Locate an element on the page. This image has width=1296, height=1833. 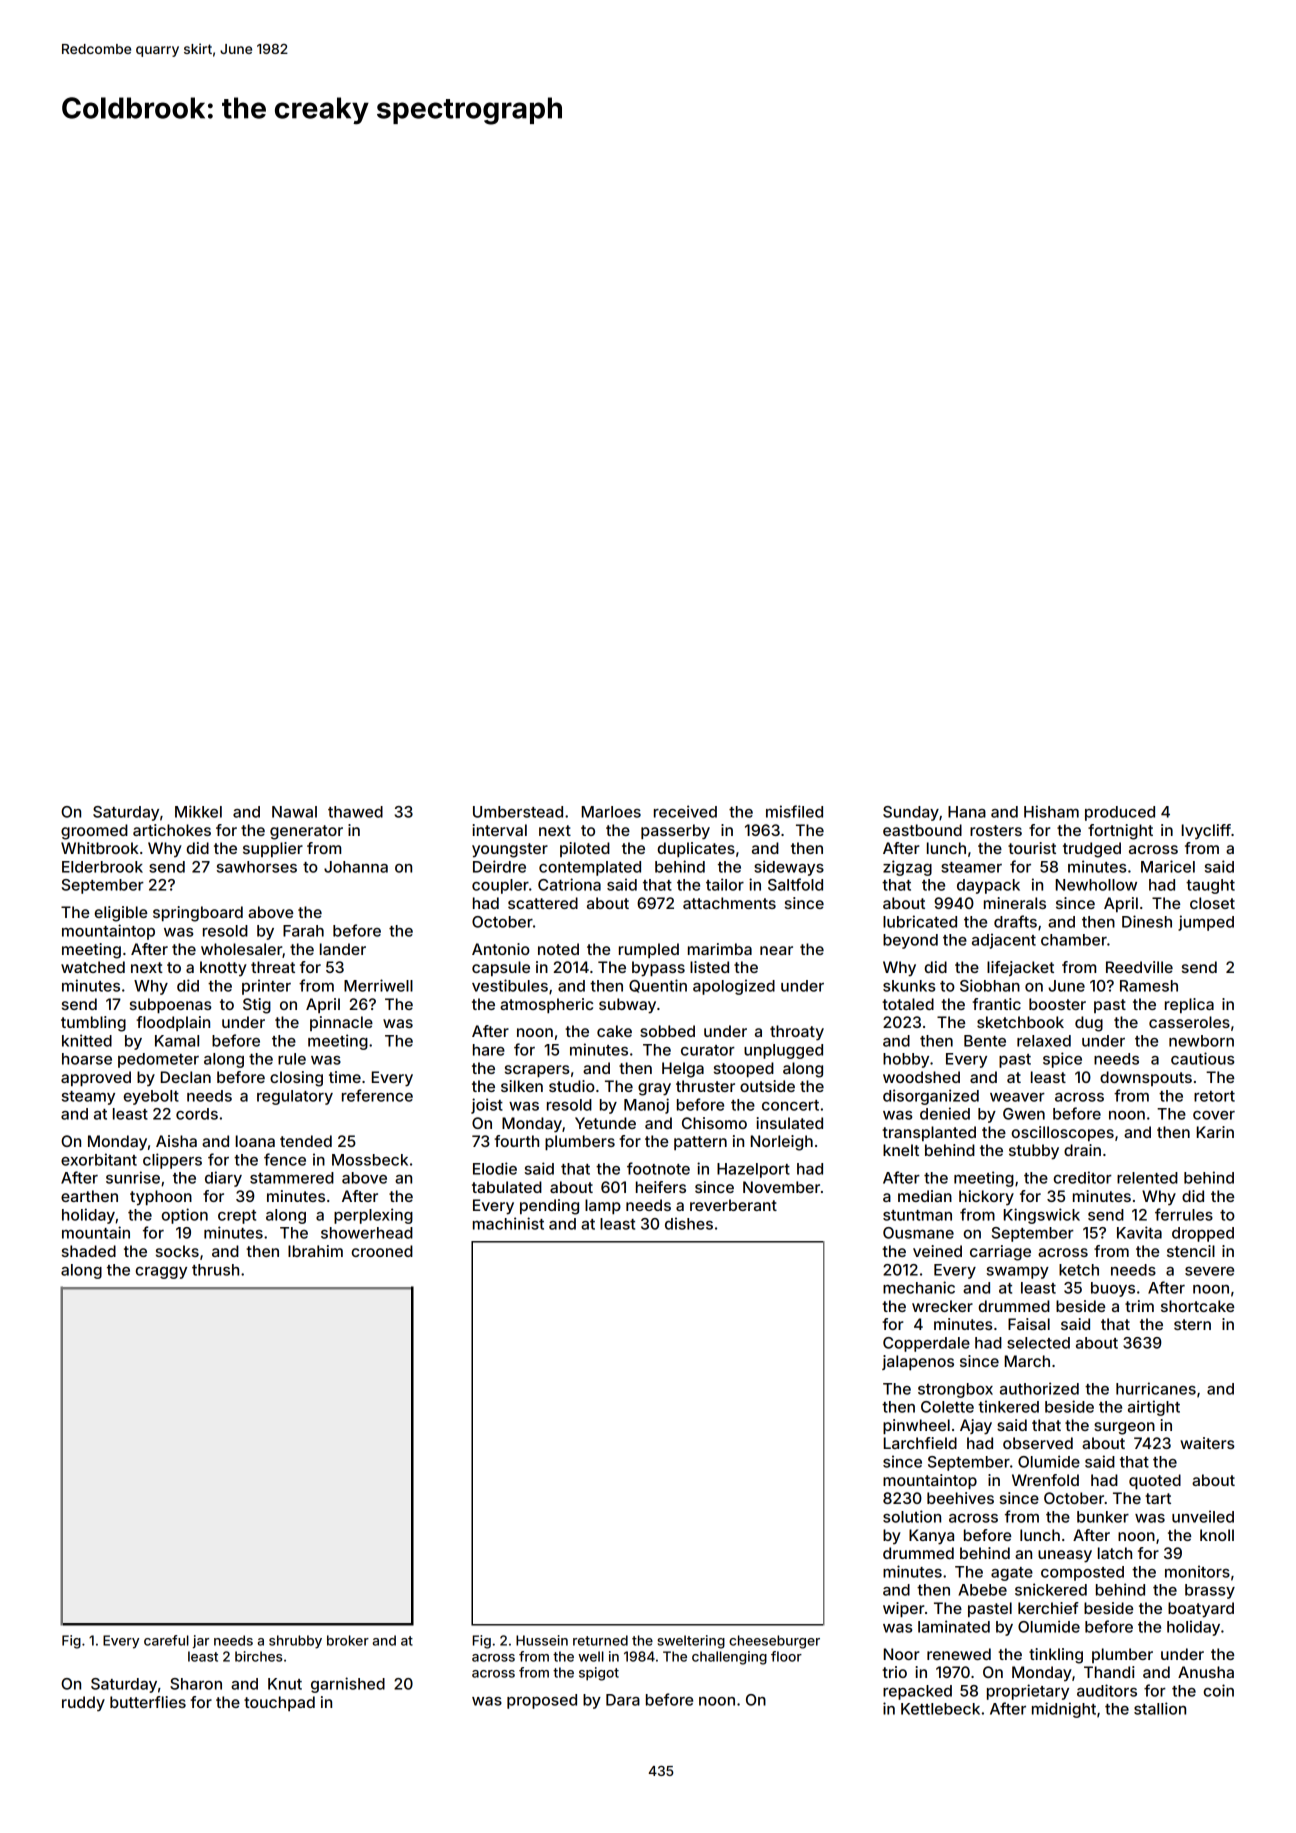
craggy is located at coordinates (161, 1273).
